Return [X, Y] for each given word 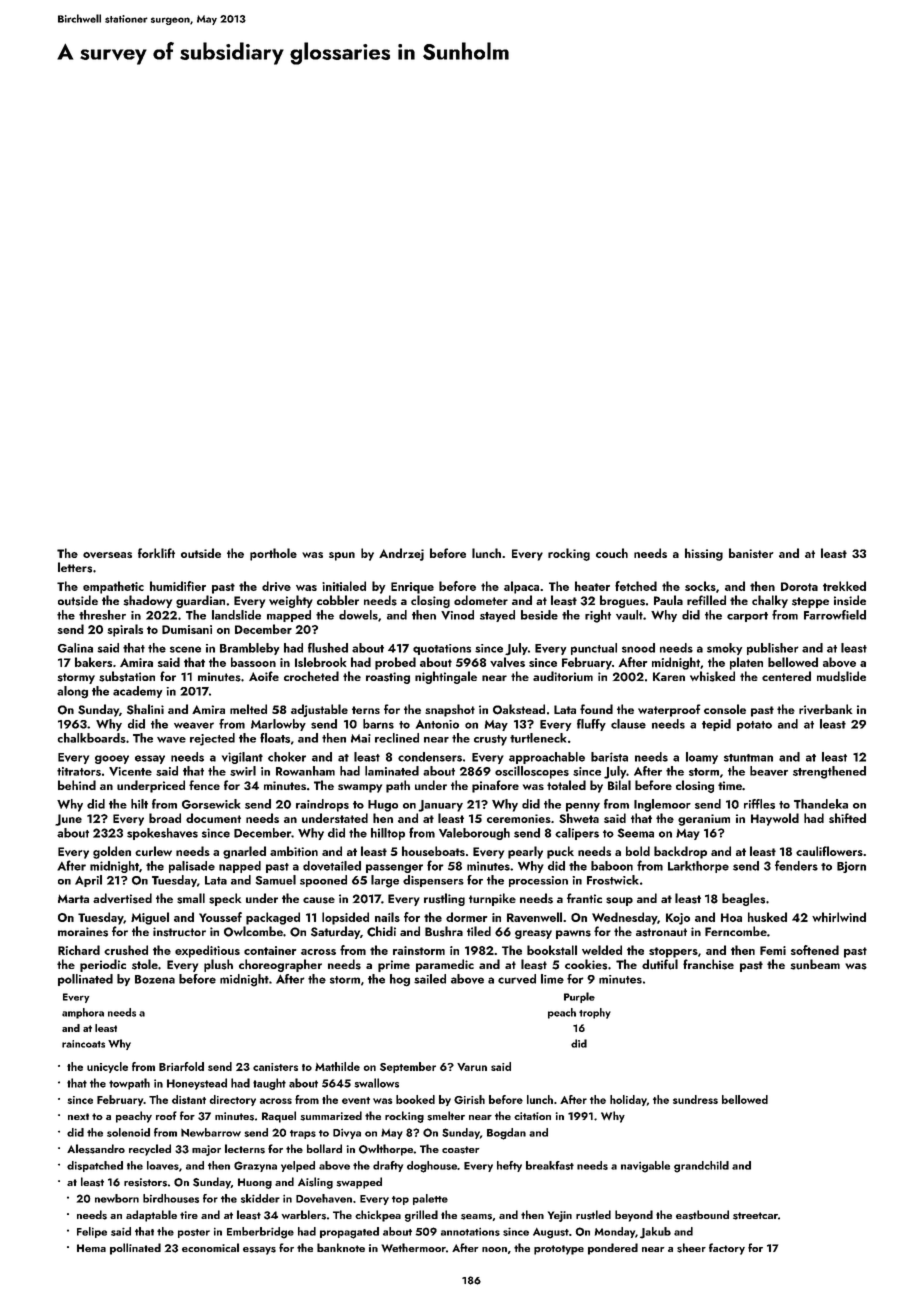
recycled [150, 1150]
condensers [430, 757]
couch [612, 553]
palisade [192, 867]
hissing [704, 554]
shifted [847, 818]
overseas [107, 555]
